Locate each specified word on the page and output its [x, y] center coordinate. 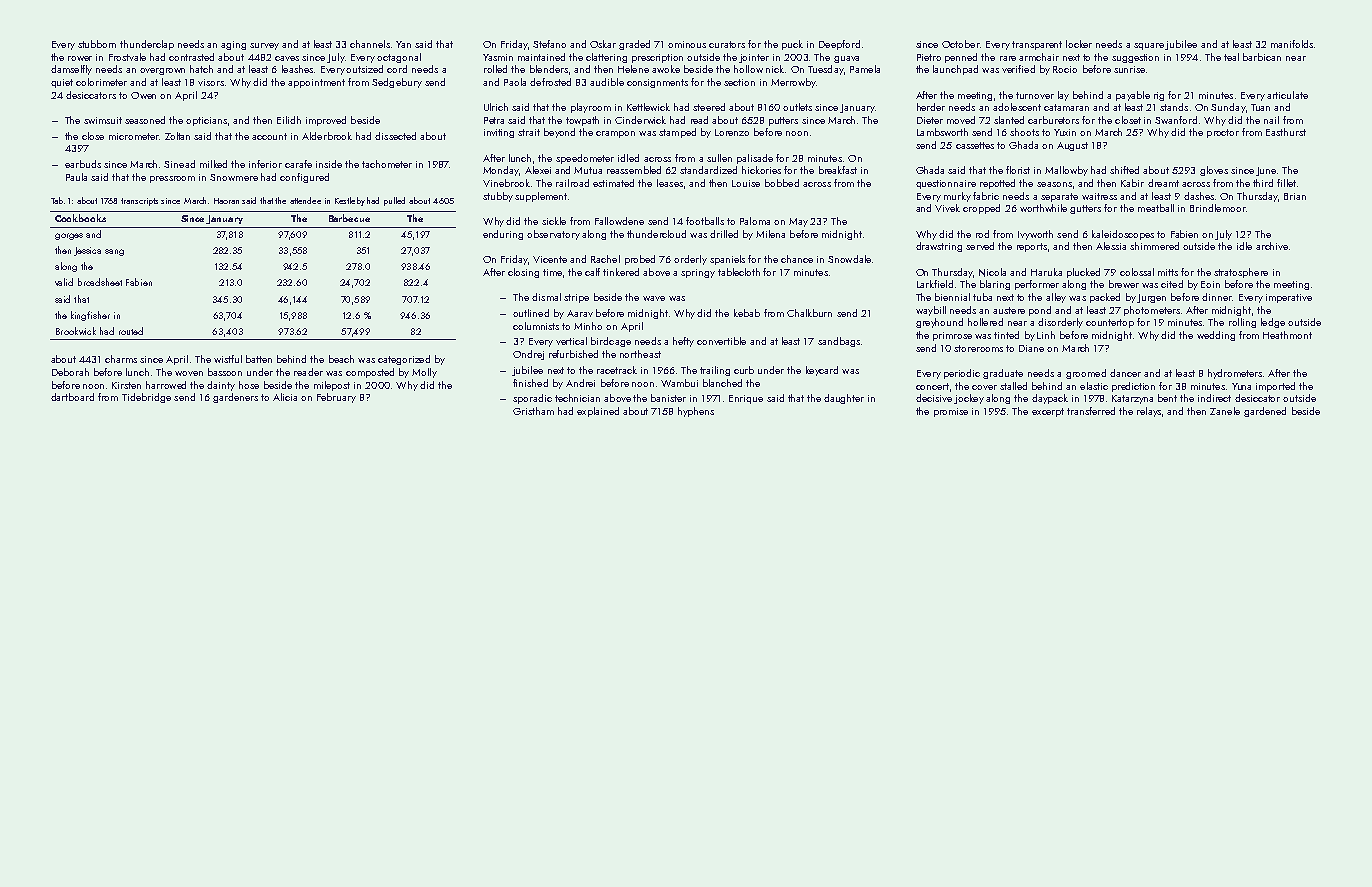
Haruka [1046, 272]
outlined [531, 313]
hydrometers [1235, 374]
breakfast [838, 170]
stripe [576, 298]
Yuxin [1065, 132]
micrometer [134, 136]
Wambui [679, 383]
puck [792, 45]
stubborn [97, 44]
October [960, 44]
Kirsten [126, 385]
